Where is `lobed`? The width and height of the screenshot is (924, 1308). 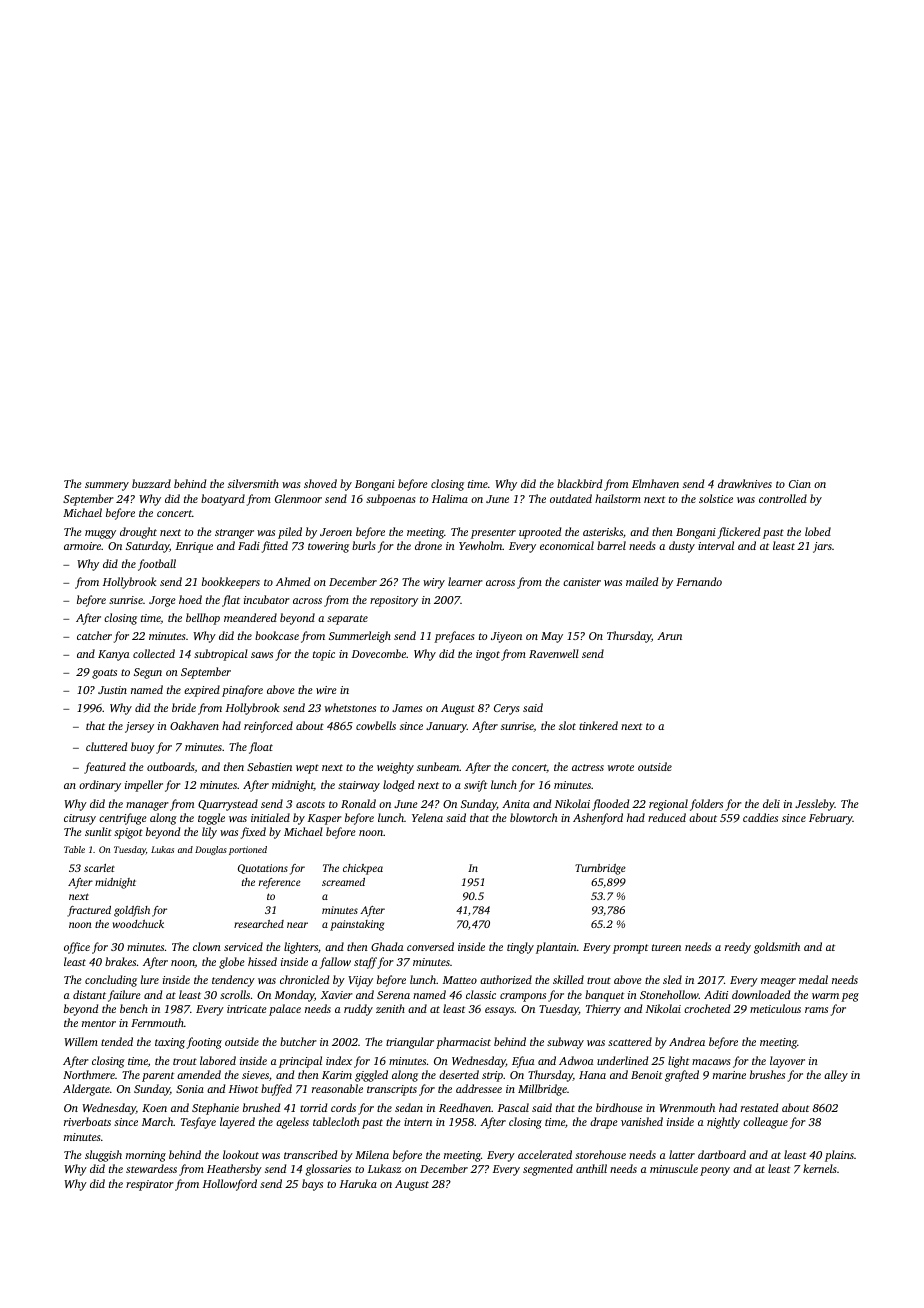
lobed is located at coordinates (818, 531).
